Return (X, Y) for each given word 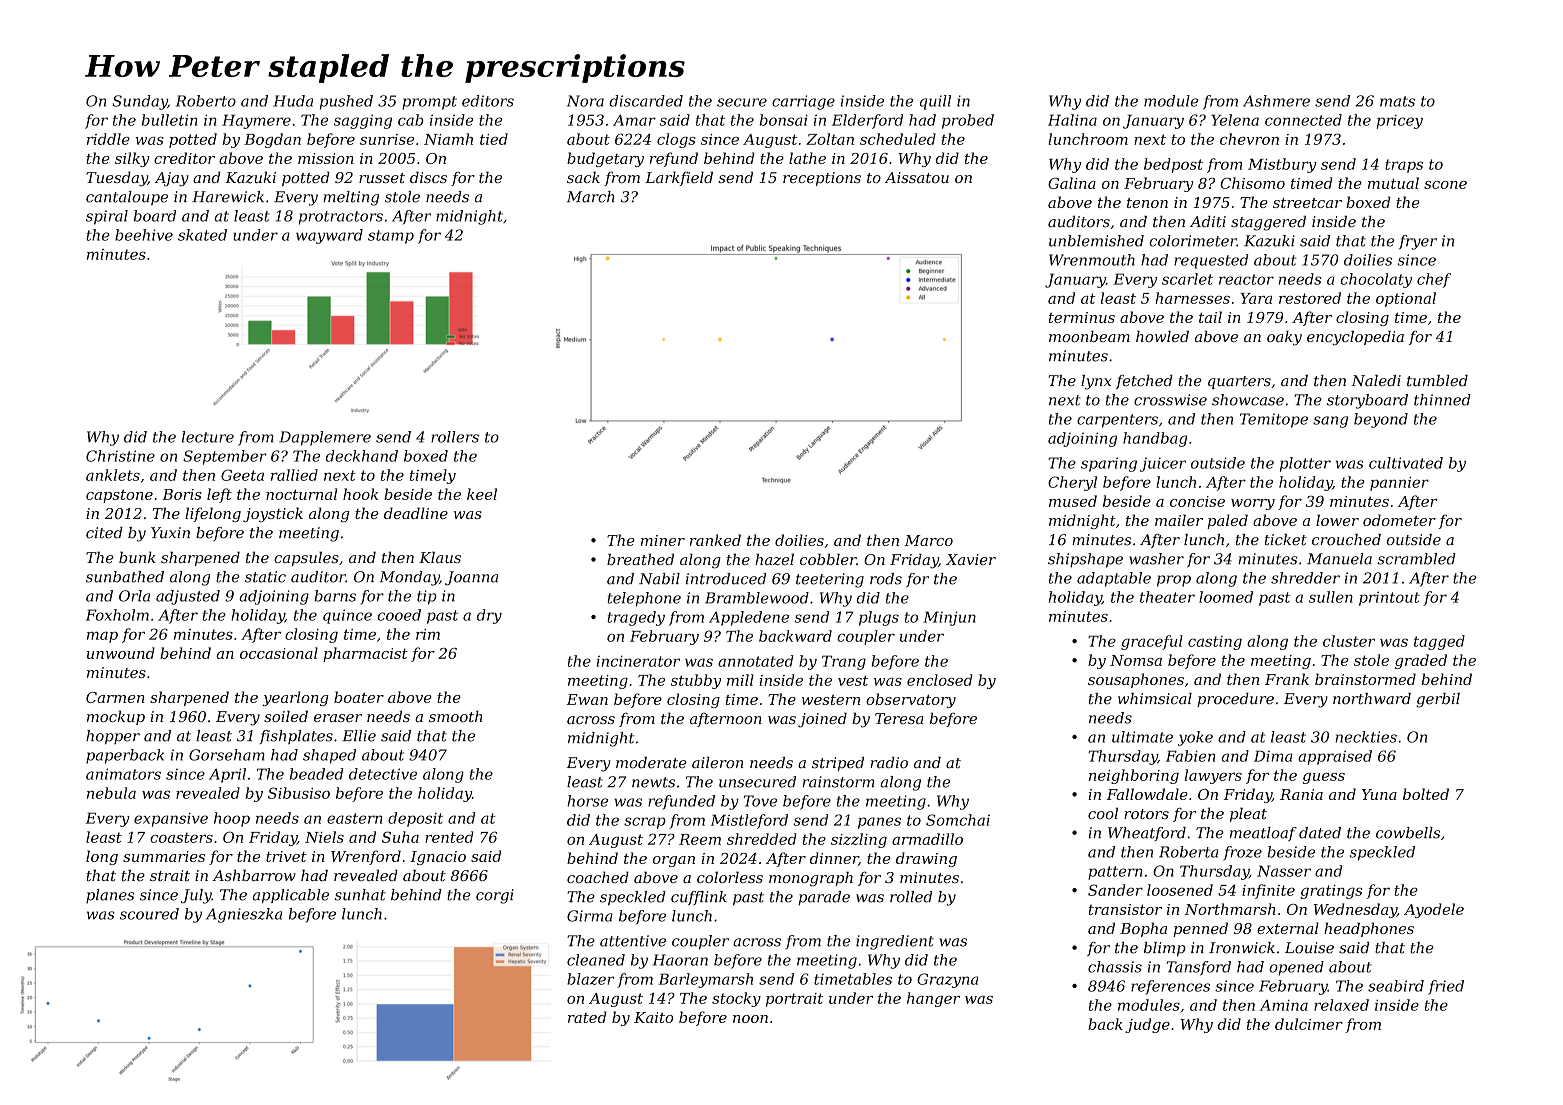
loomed (1226, 597)
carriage (803, 102)
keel (482, 494)
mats (1397, 101)
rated (587, 1017)
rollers (455, 437)
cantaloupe (127, 198)
